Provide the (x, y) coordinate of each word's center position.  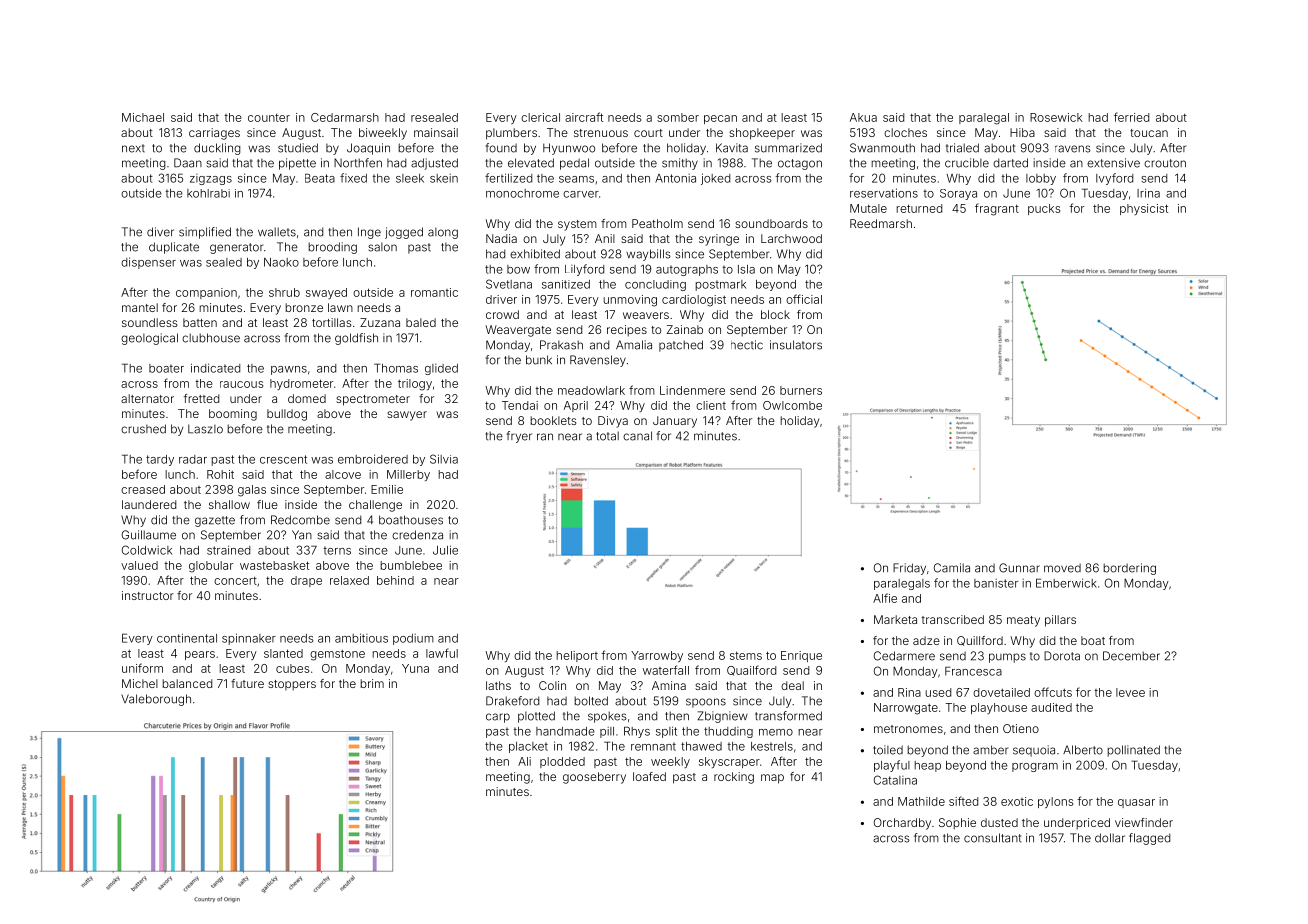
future (247, 683)
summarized (788, 148)
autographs (687, 270)
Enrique (801, 656)
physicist (1144, 209)
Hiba (1022, 132)
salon (382, 247)
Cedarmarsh (345, 117)
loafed (649, 776)
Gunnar (1019, 568)
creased (143, 489)
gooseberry (594, 778)
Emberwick (1066, 583)
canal (637, 436)
